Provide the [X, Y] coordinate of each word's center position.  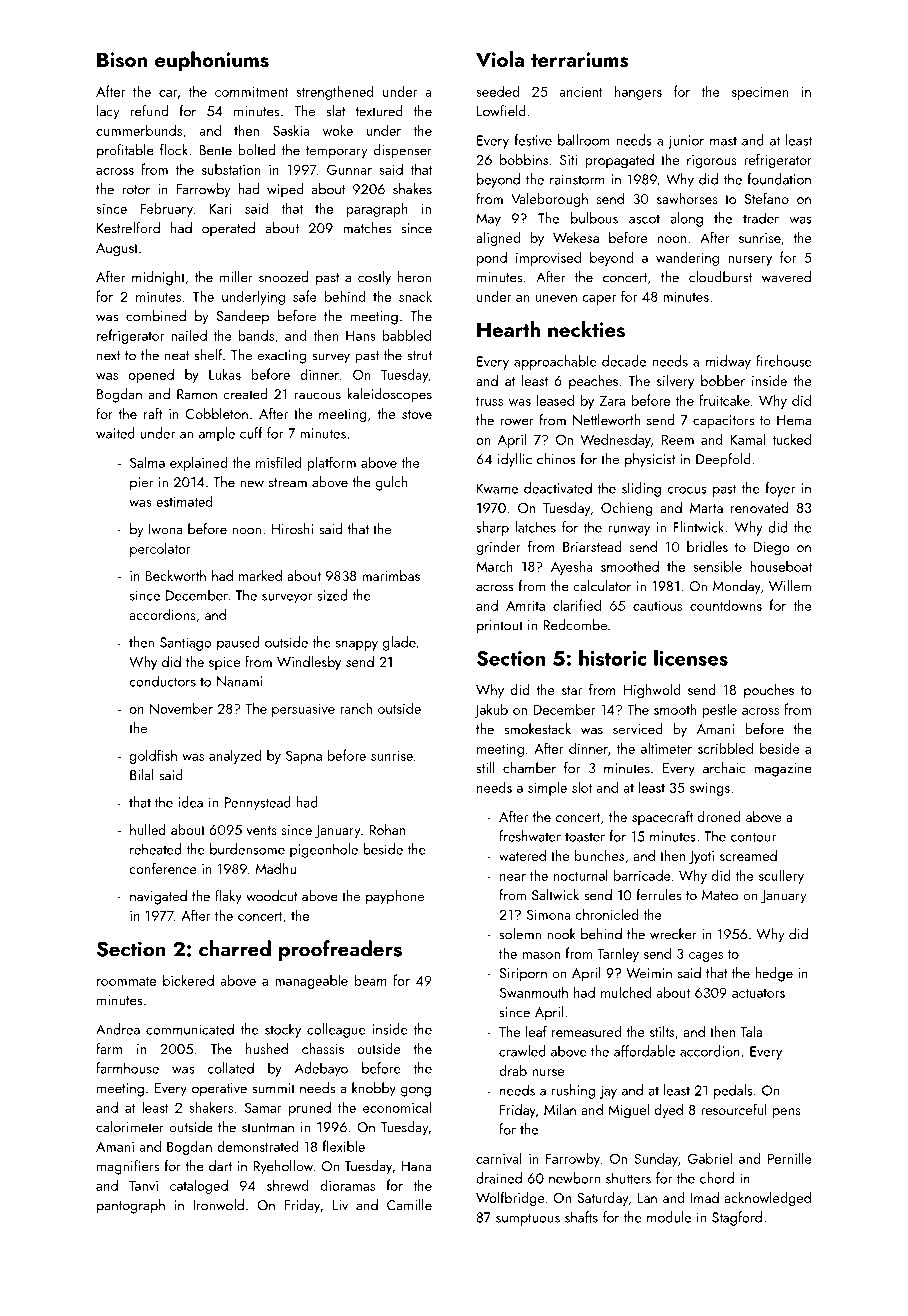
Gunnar [349, 169]
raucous [318, 396]
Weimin [649, 973]
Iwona [166, 529]
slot [582, 787]
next [108, 356]
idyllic [515, 460]
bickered [188, 980]
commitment [252, 91]
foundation [779, 179]
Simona [549, 914]
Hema [794, 420]
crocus [687, 490]
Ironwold [218, 1205]
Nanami [239, 681]
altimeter [666, 748]
